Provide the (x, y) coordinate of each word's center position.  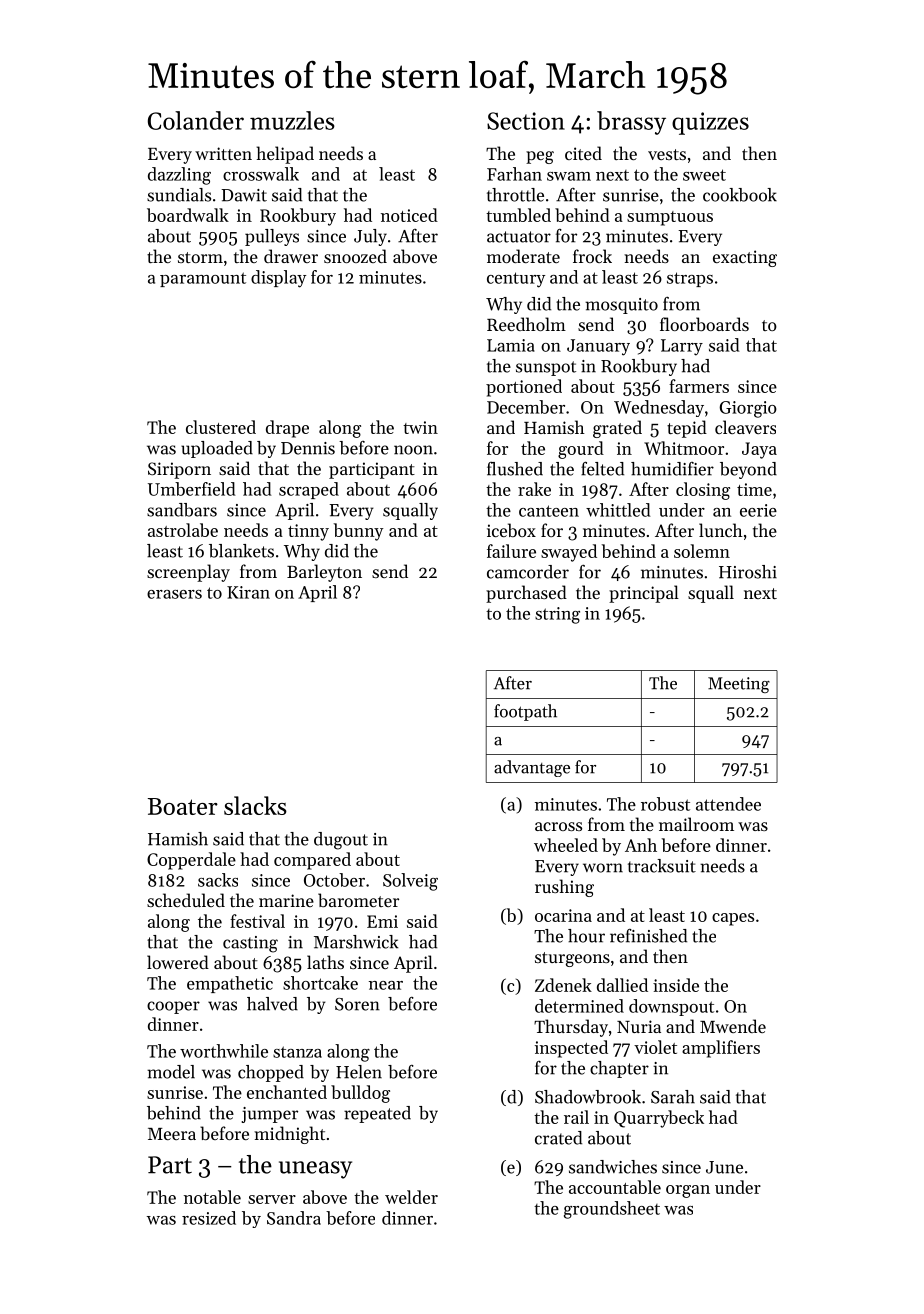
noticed (409, 215)
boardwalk (188, 215)
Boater (183, 806)
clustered (221, 427)
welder (411, 1197)
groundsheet (612, 1210)
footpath (525, 712)
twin (420, 427)
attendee (728, 804)
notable (212, 1197)
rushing (564, 888)
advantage (532, 768)
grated (617, 429)
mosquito (621, 306)
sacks (218, 880)
